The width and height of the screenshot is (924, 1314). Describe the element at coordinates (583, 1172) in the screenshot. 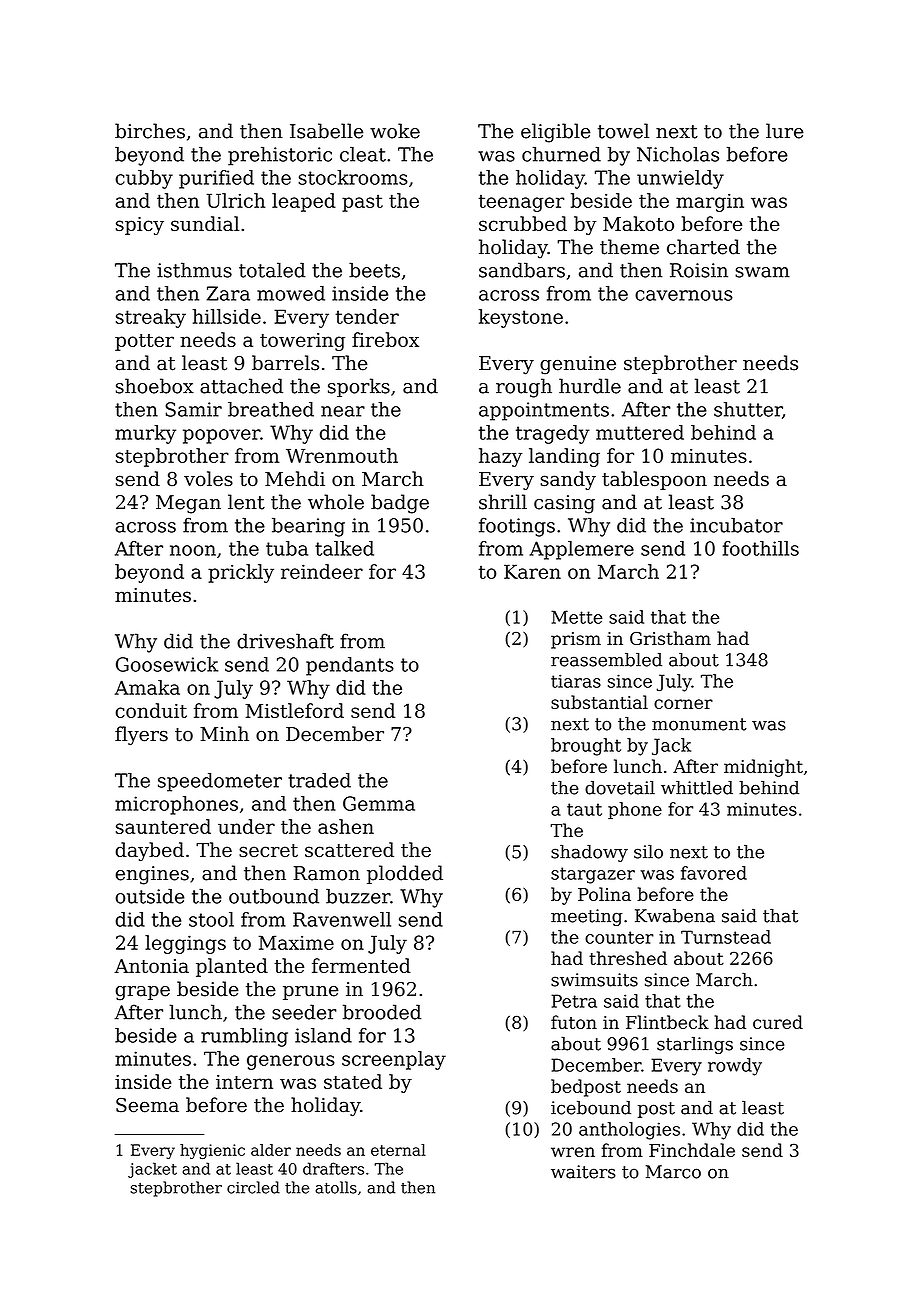

I see `waiters` at that location.
